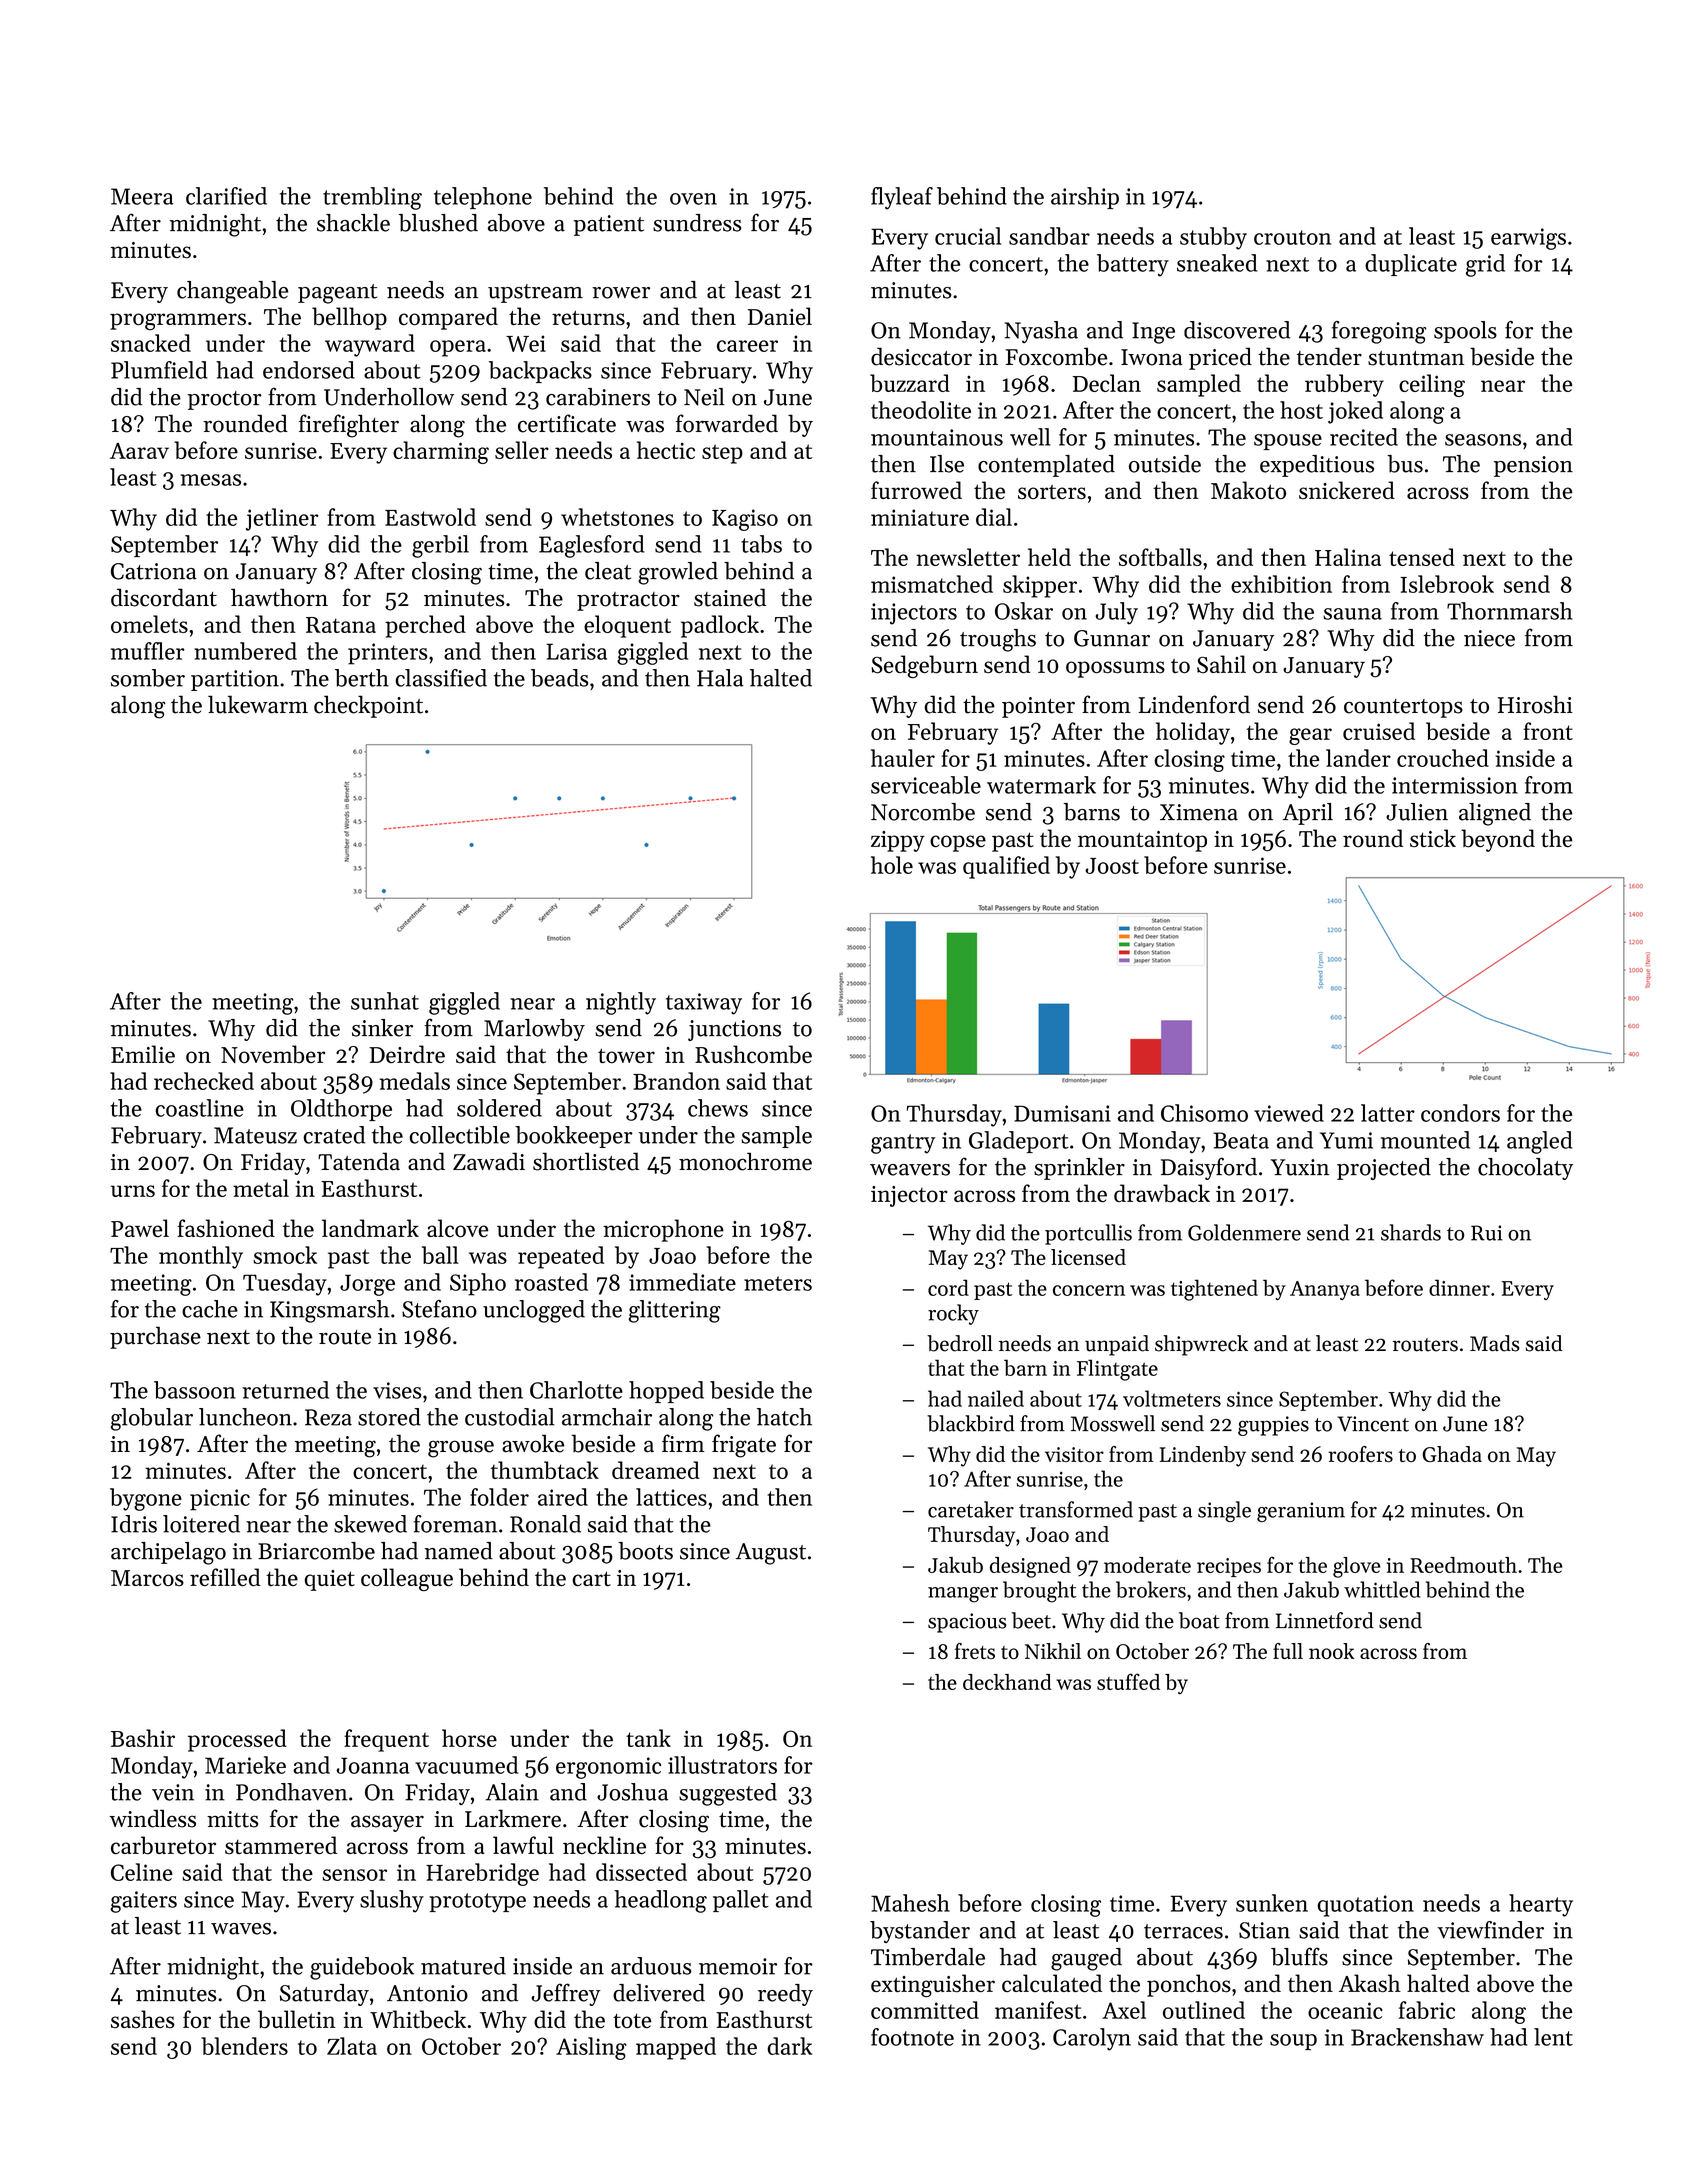  Describe the element at coordinates (1007, 1682) in the page. I see `deckhand` at that location.
